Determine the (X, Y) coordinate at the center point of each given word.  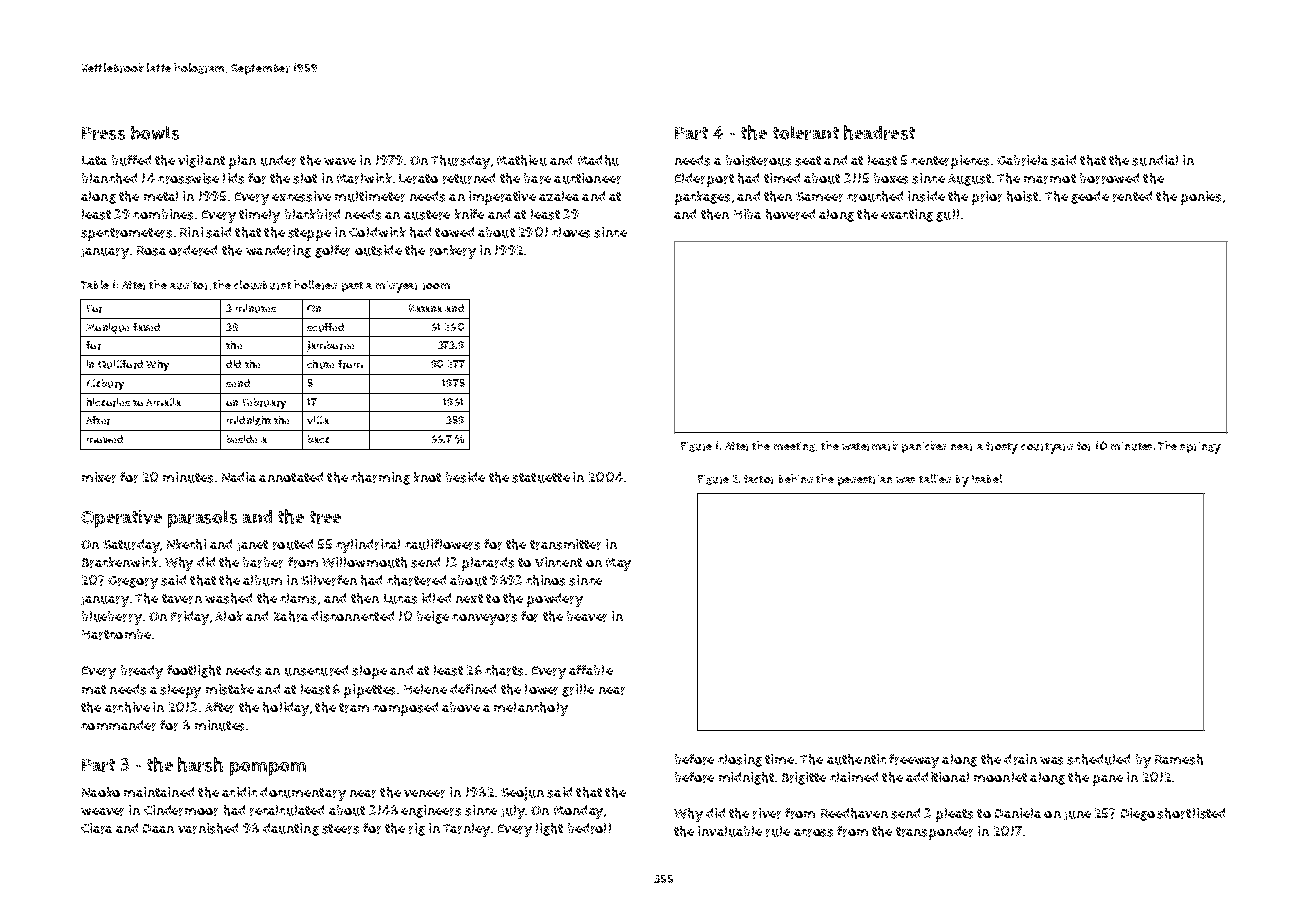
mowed (105, 439)
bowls (155, 133)
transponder (934, 833)
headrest (879, 132)
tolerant (806, 133)
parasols (202, 519)
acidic (239, 792)
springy (1200, 448)
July (513, 812)
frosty (1002, 448)
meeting (794, 447)
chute (320, 364)
